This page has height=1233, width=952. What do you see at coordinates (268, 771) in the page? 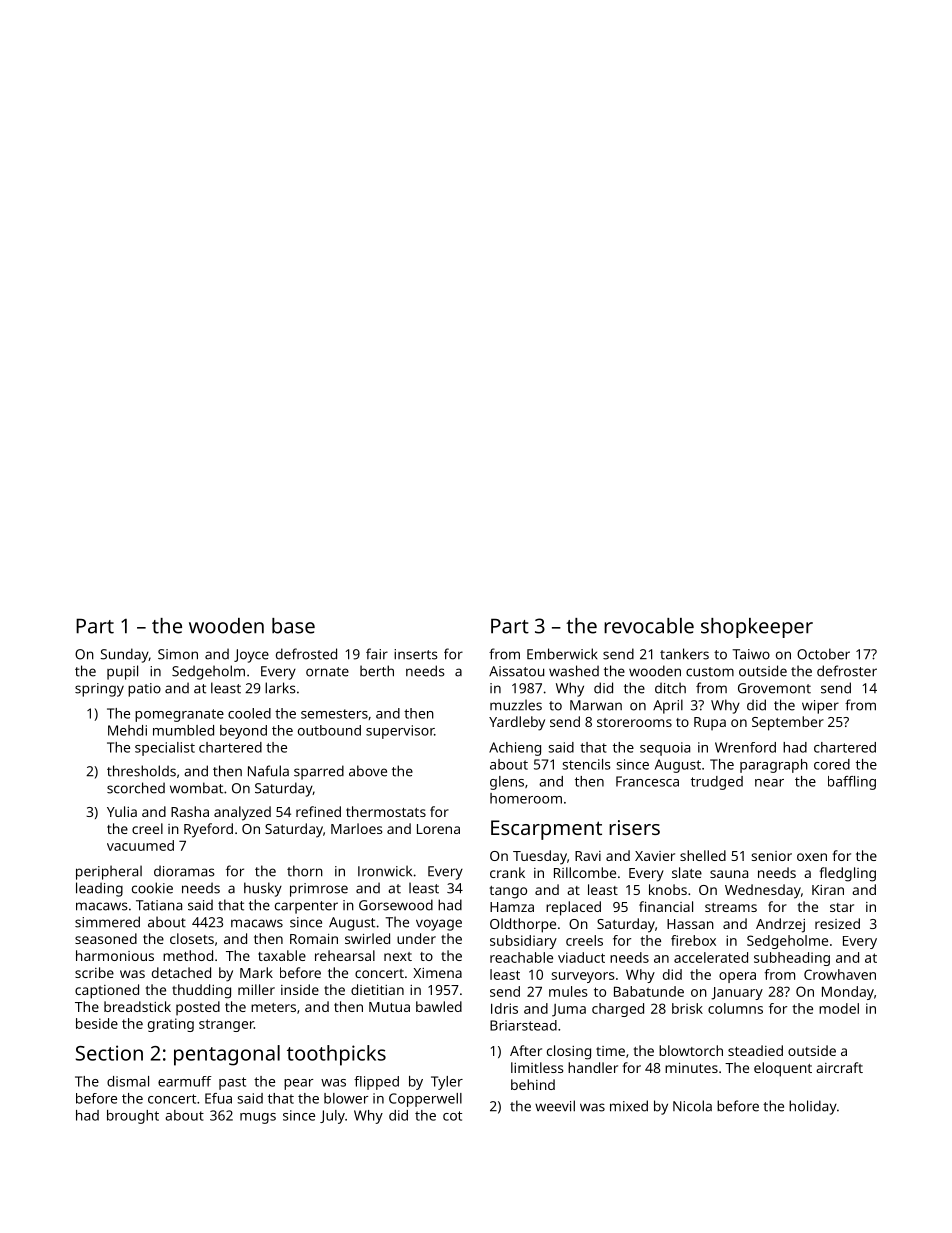
I see `Nafula` at bounding box center [268, 771].
